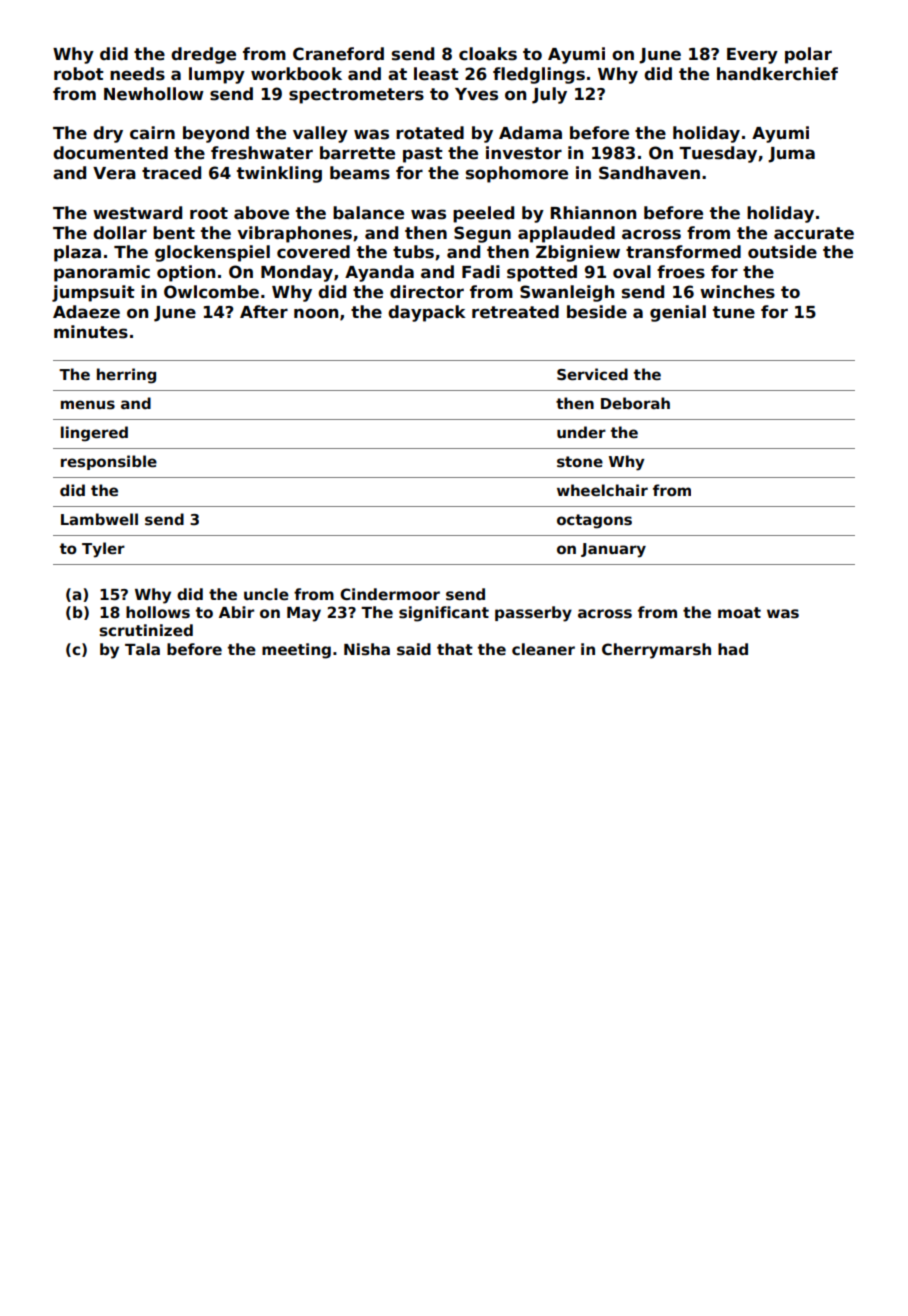 The width and height of the document is (908, 1316). I want to click on jumpsuit, so click(93, 293).
